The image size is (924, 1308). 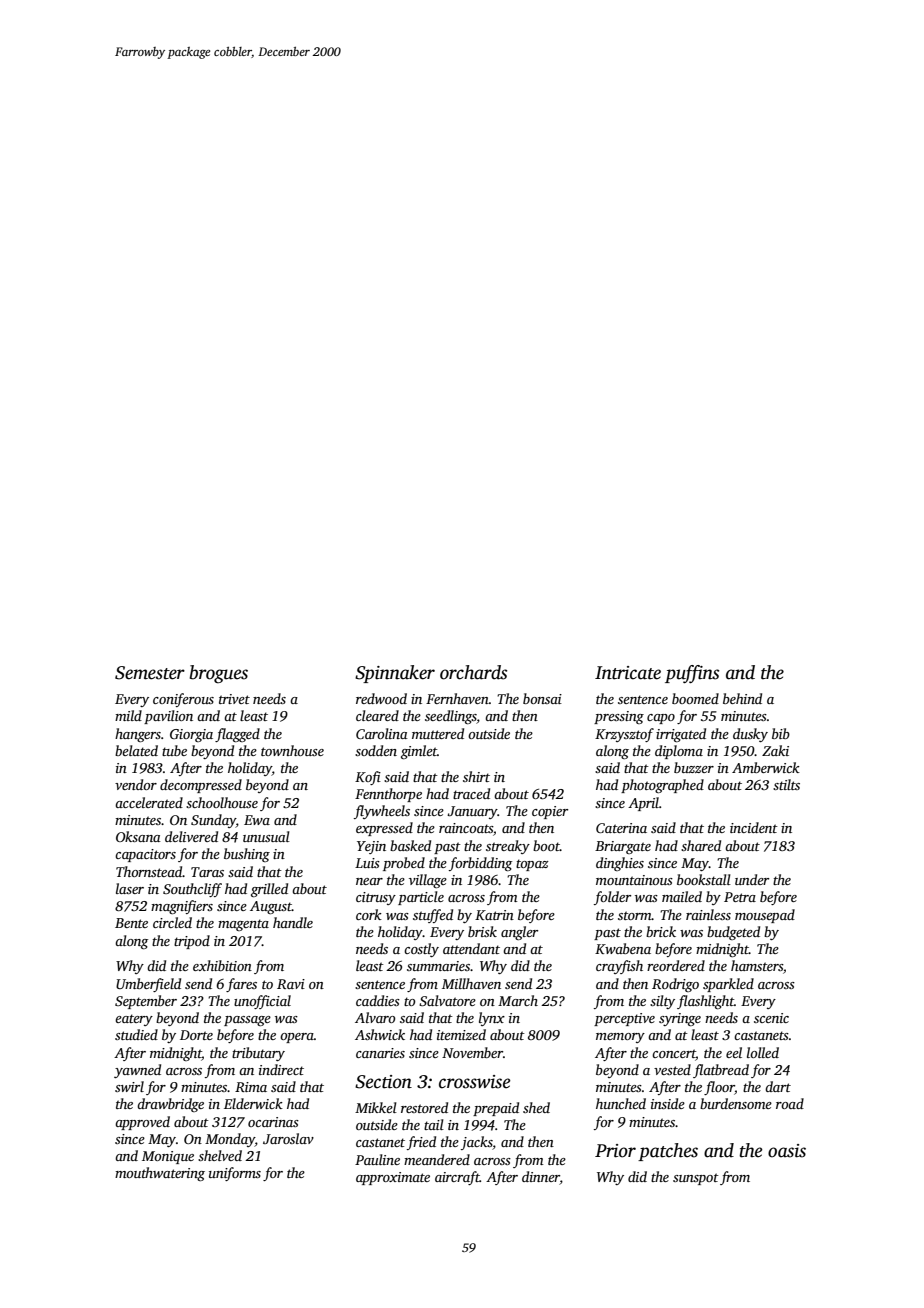 I want to click on Krzysztof, so click(x=624, y=735).
